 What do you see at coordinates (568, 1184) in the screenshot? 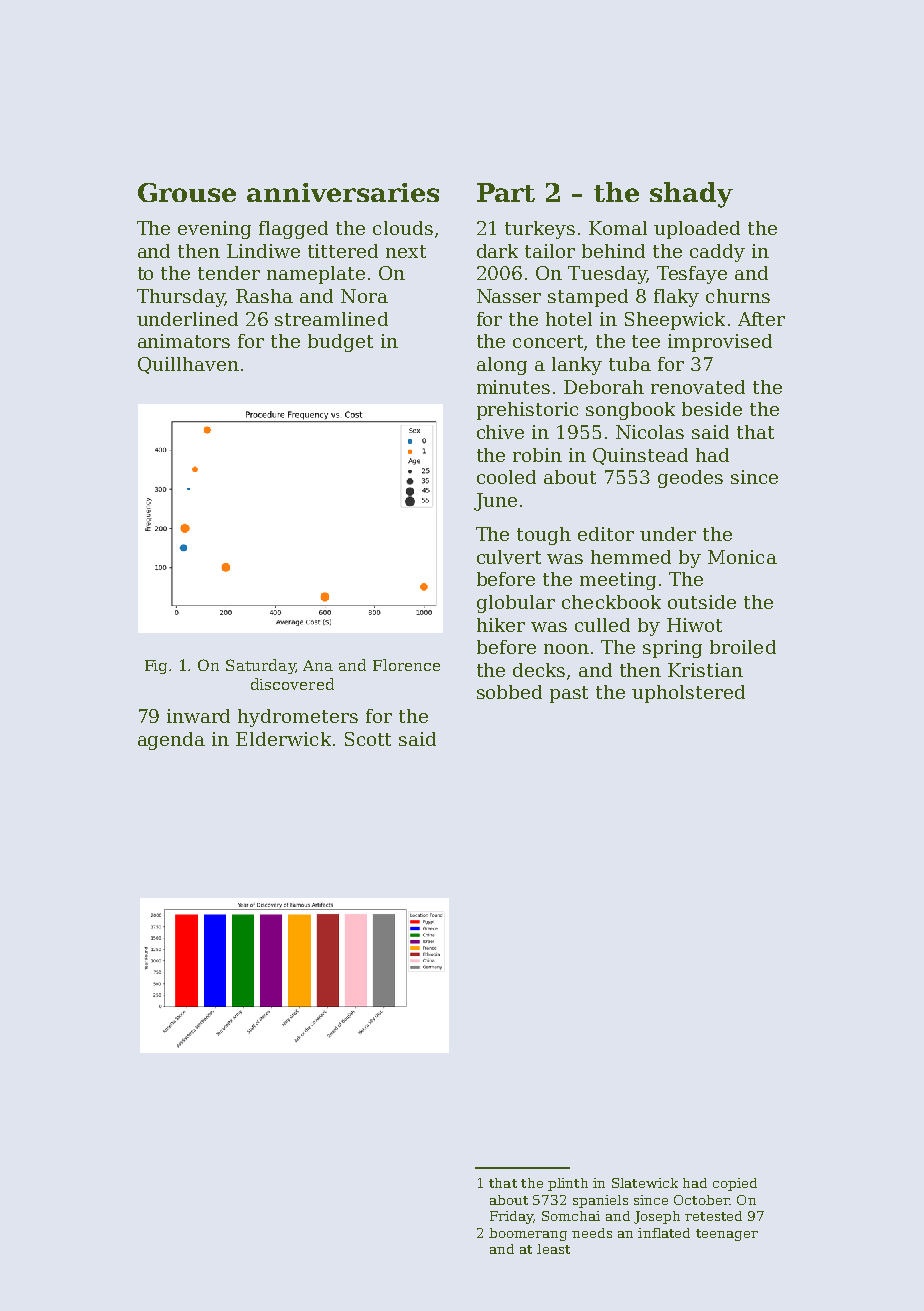
I see `plinth` at bounding box center [568, 1184].
